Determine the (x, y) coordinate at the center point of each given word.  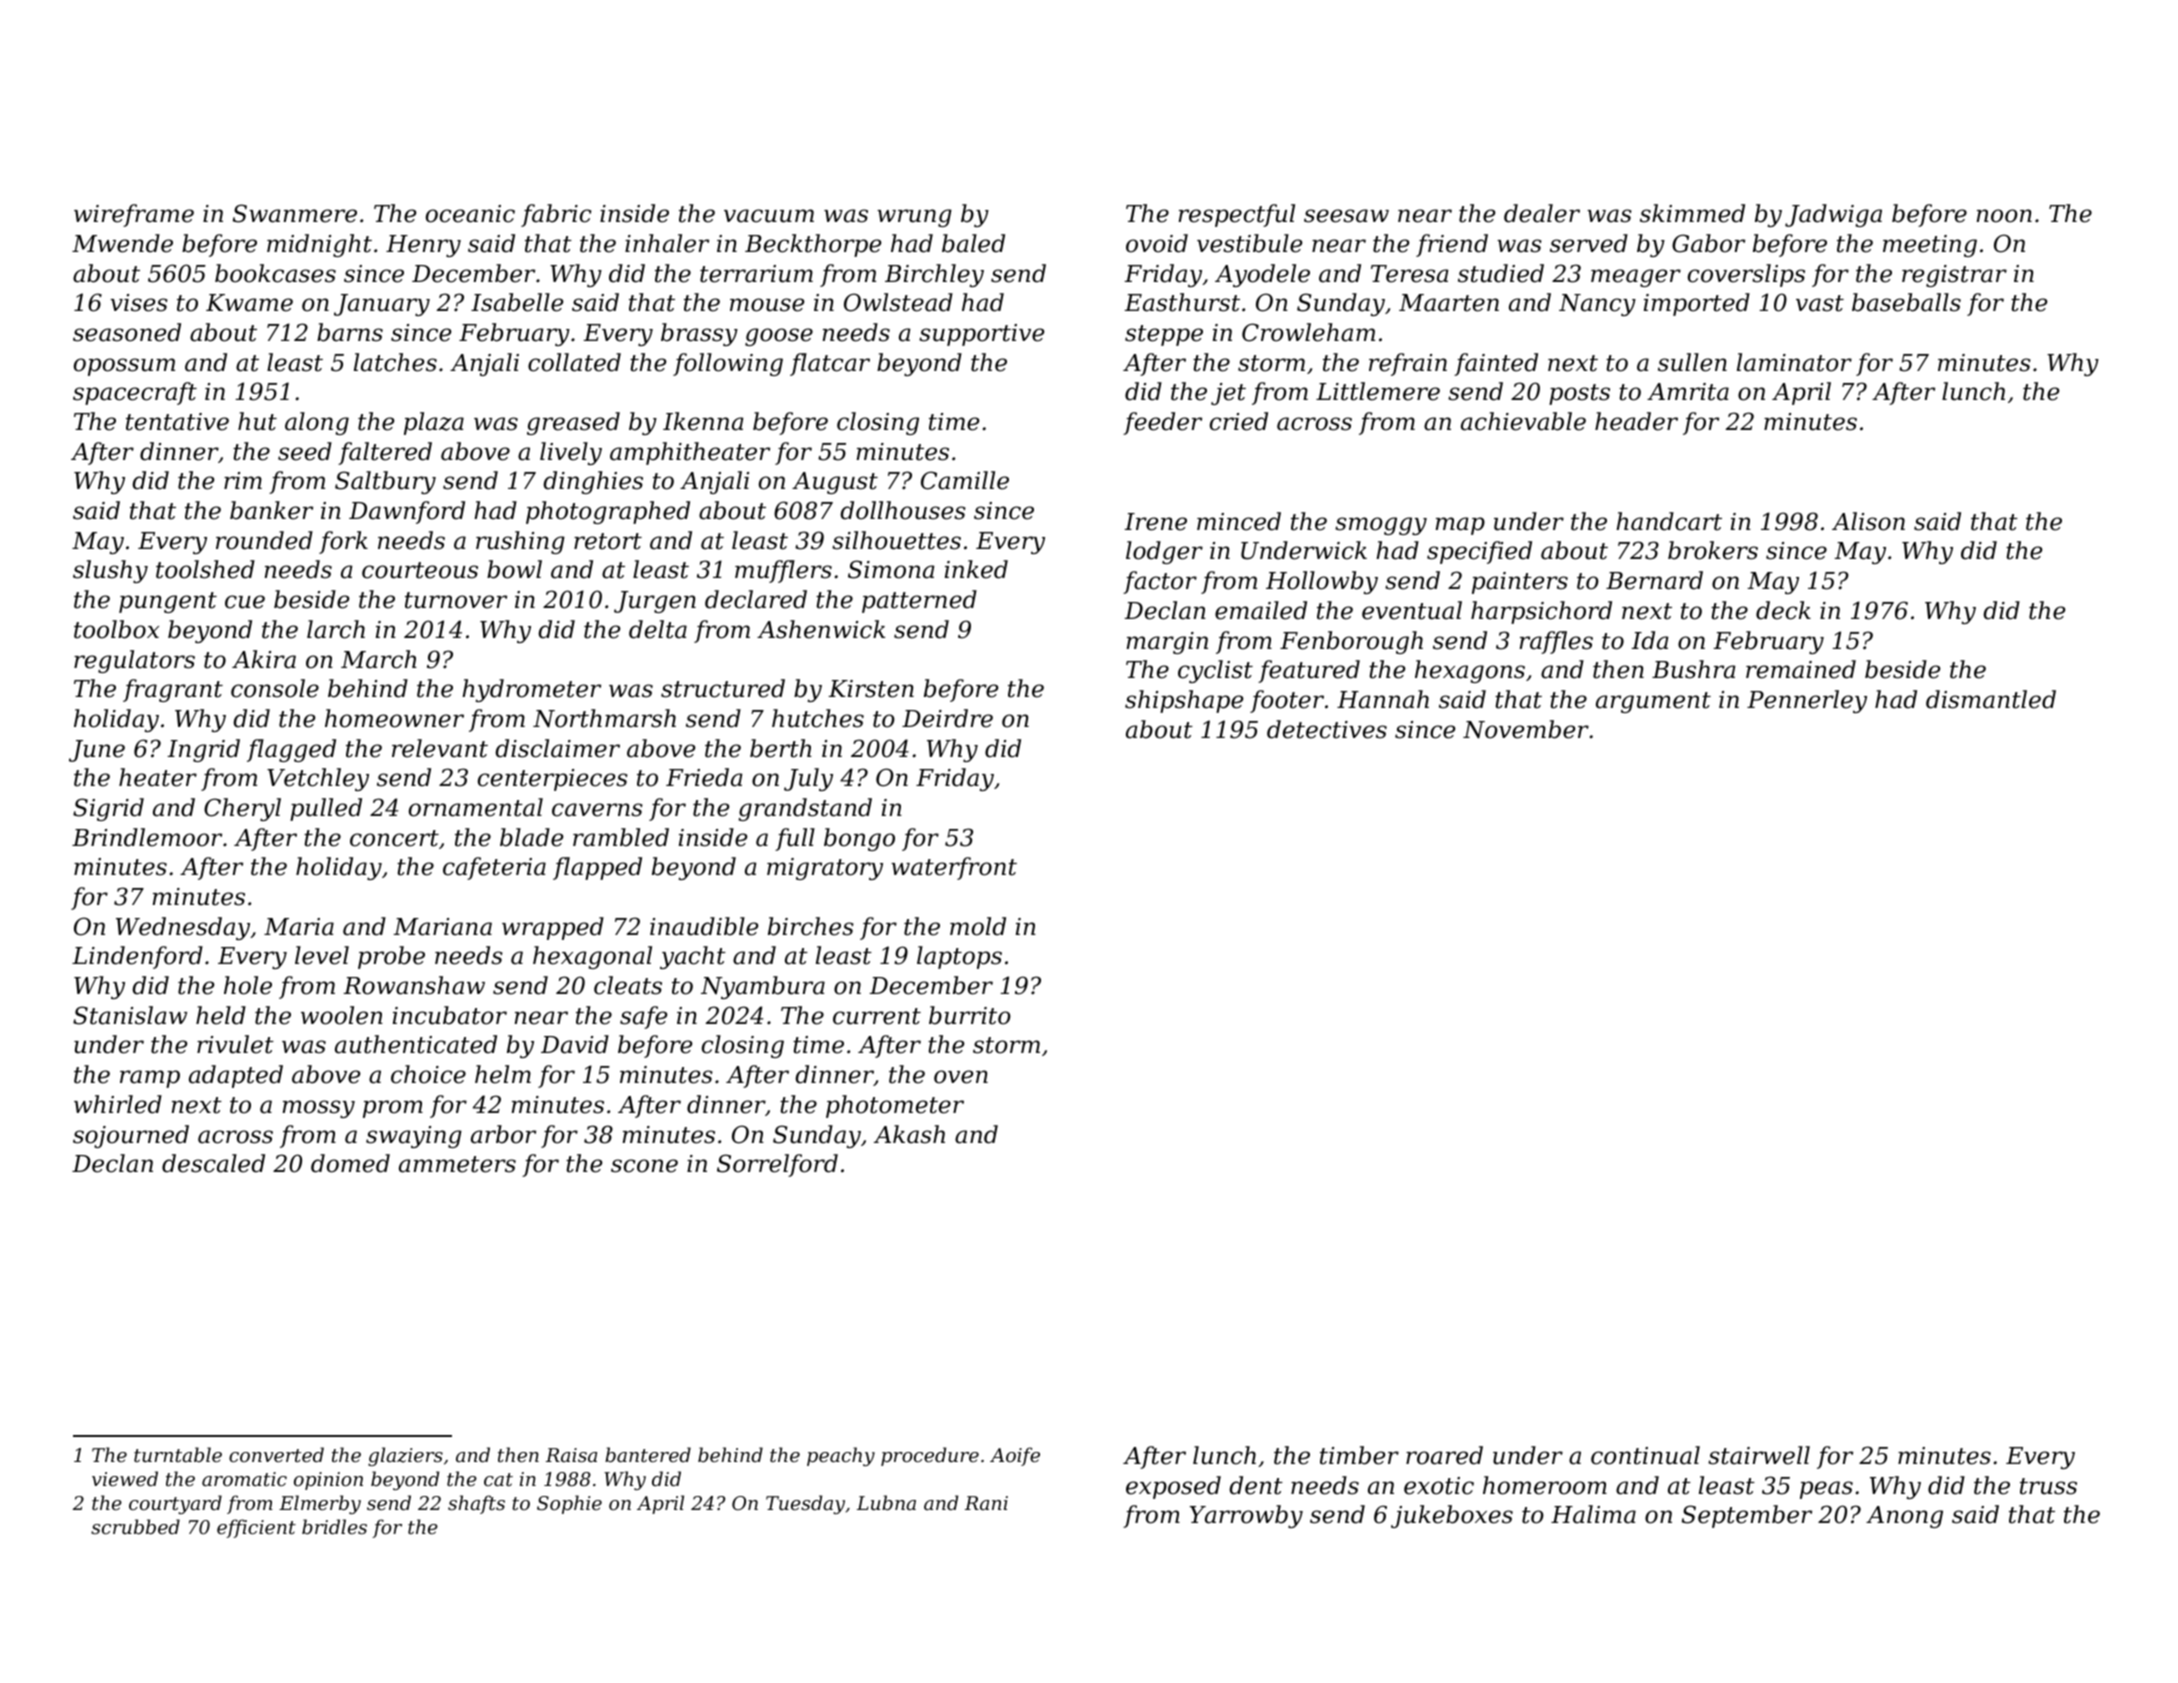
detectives (1327, 729)
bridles (334, 1526)
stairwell (1759, 1455)
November (1526, 729)
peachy (841, 1456)
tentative (177, 422)
